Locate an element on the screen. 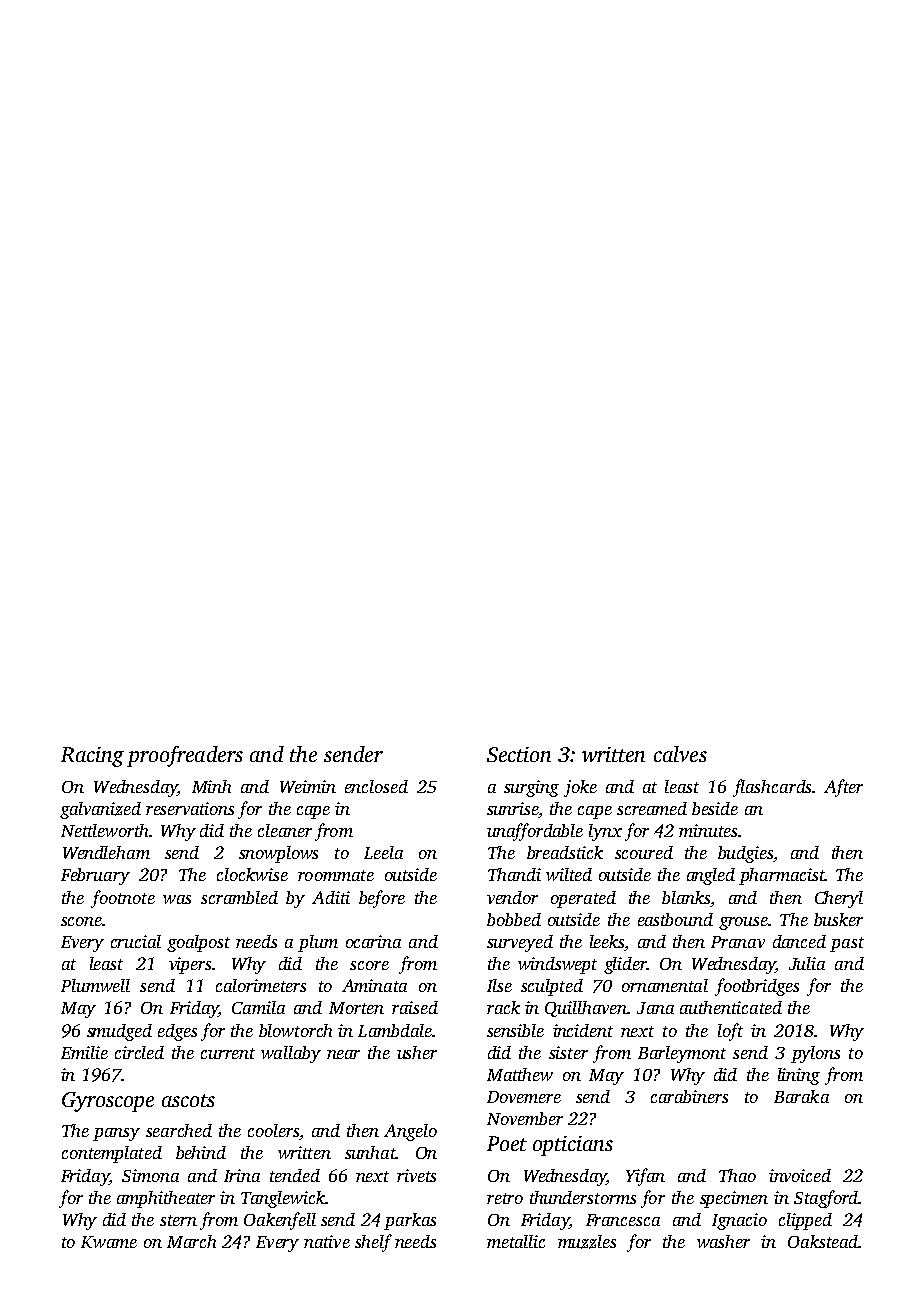 The image size is (924, 1311). Section is located at coordinates (519, 754).
